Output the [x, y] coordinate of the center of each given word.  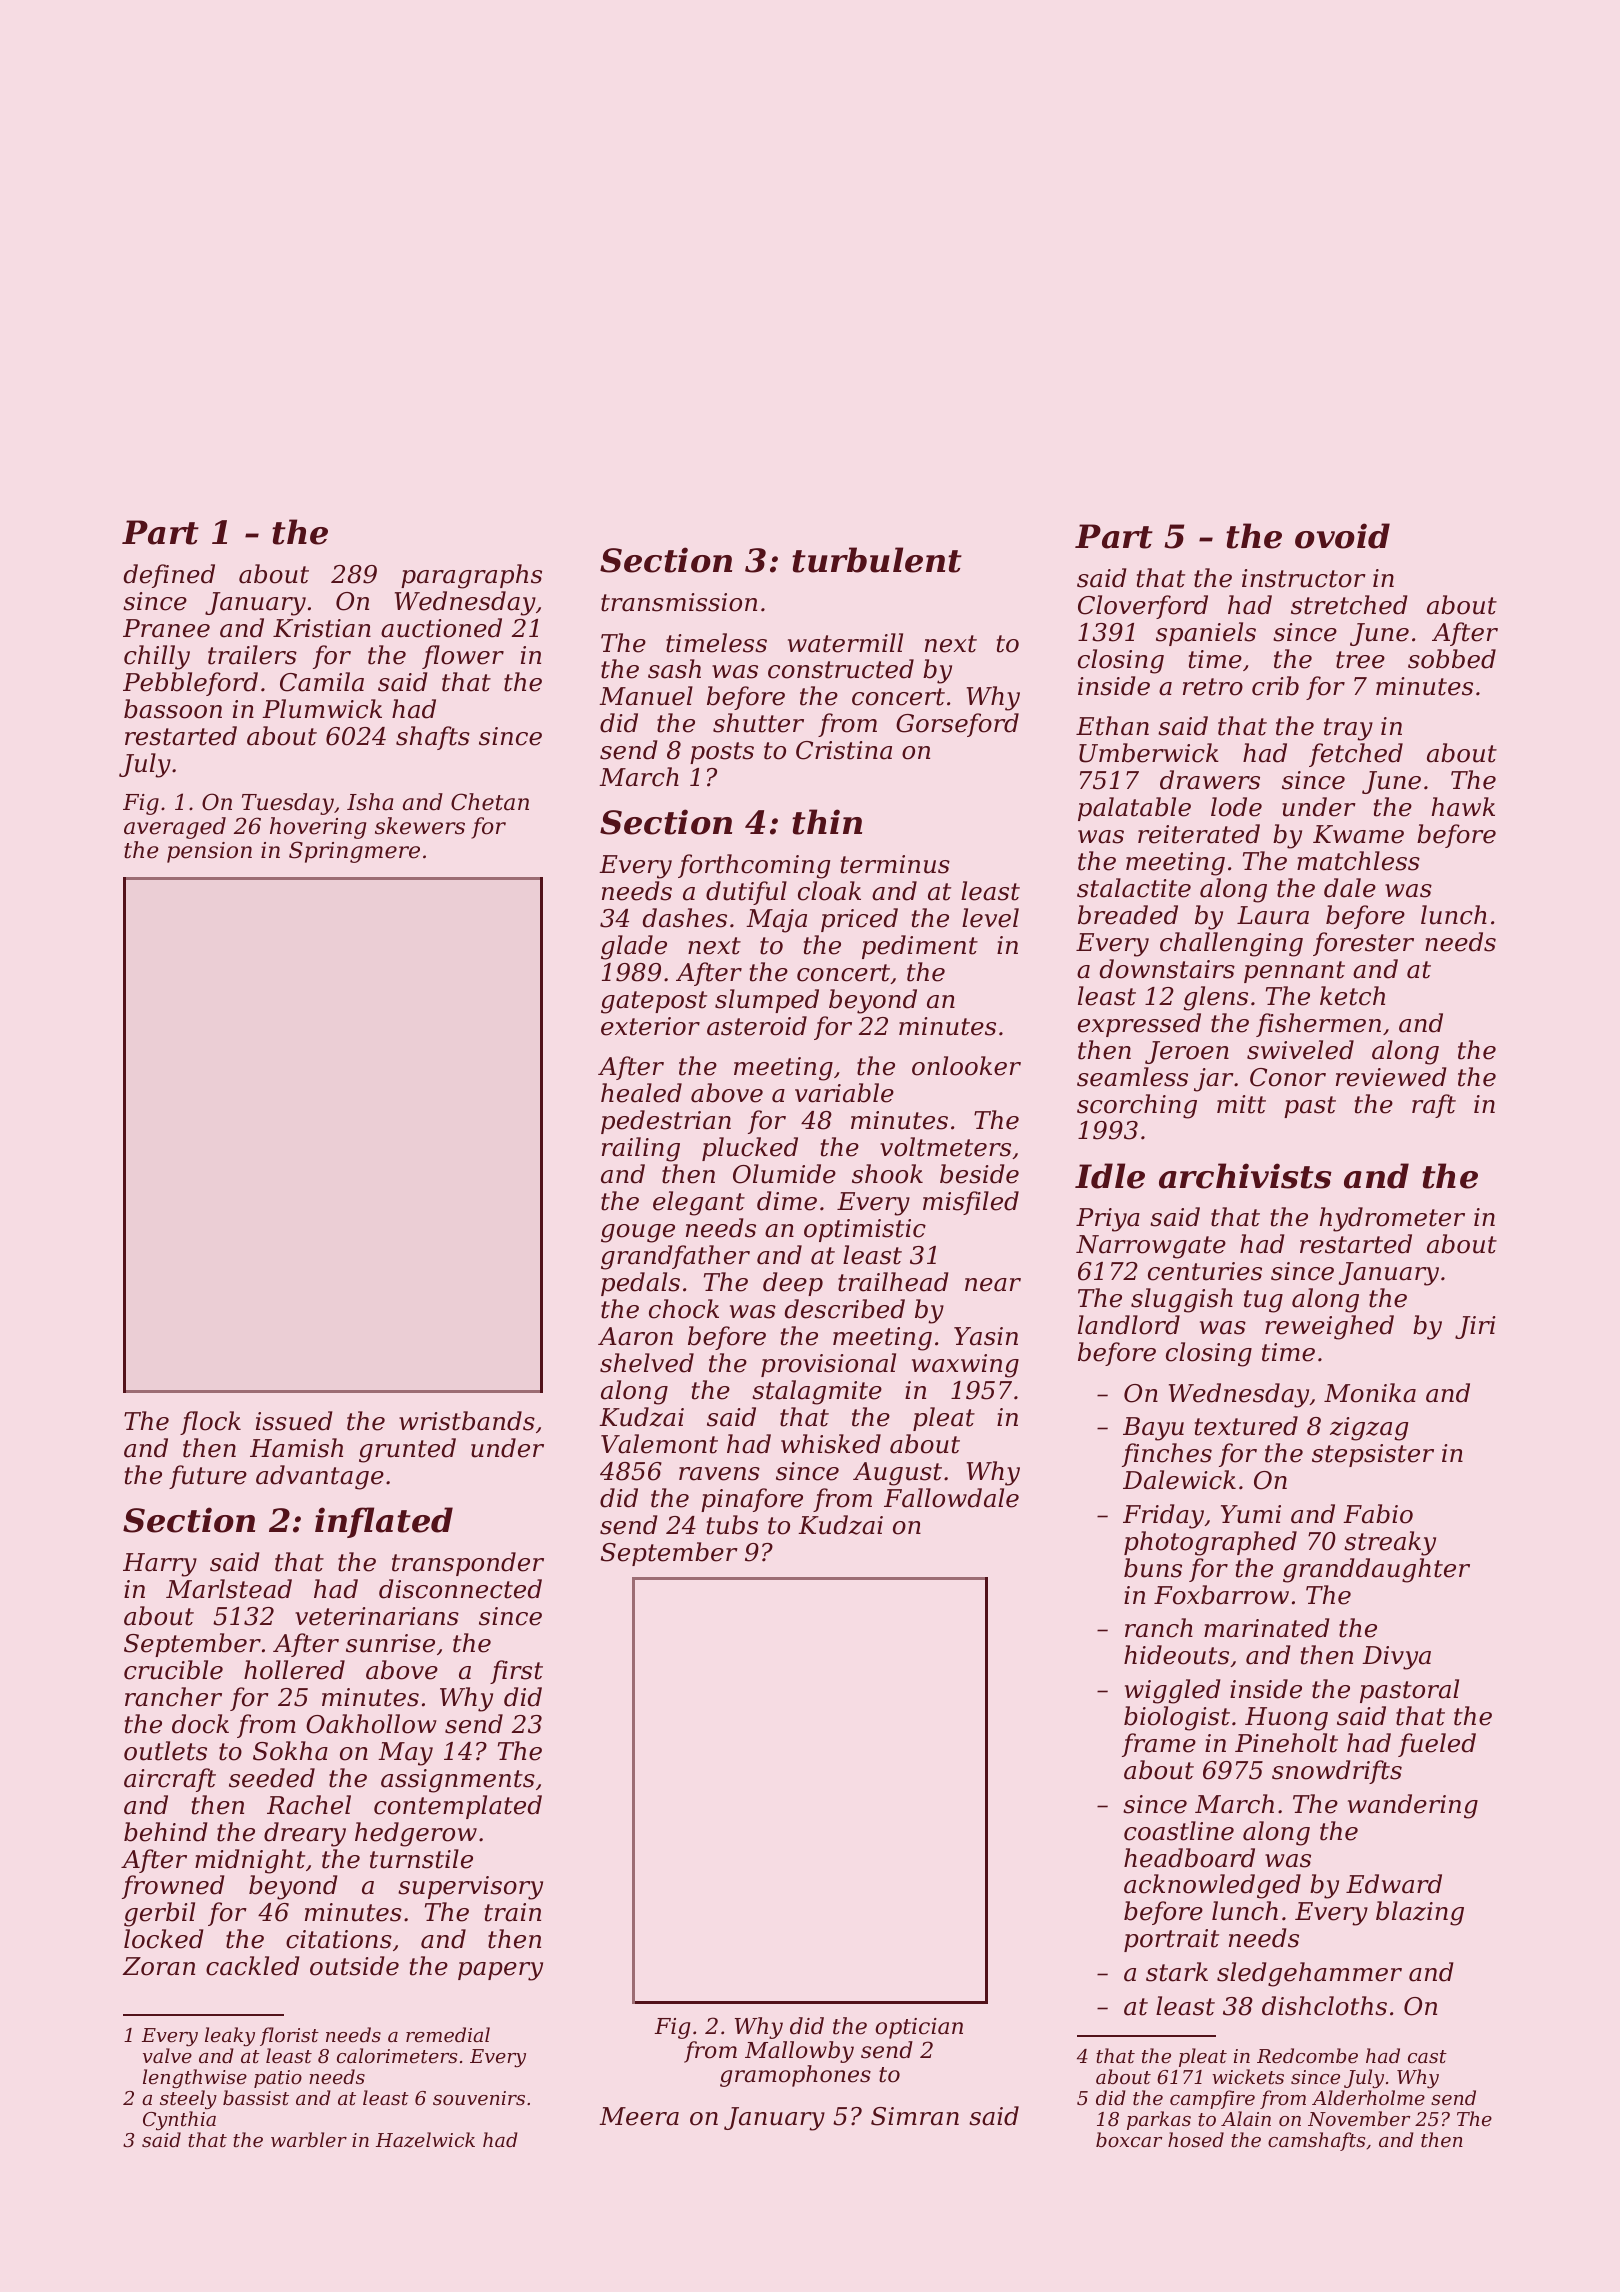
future [208, 1477]
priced [859, 920]
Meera [639, 2116]
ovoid [1342, 536]
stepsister [1373, 1455]
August [897, 1474]
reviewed [1391, 1077]
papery [500, 1971]
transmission [679, 602]
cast [1427, 2056]
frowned [173, 1887]
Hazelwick [425, 2140]
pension [209, 852]
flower [463, 657]
